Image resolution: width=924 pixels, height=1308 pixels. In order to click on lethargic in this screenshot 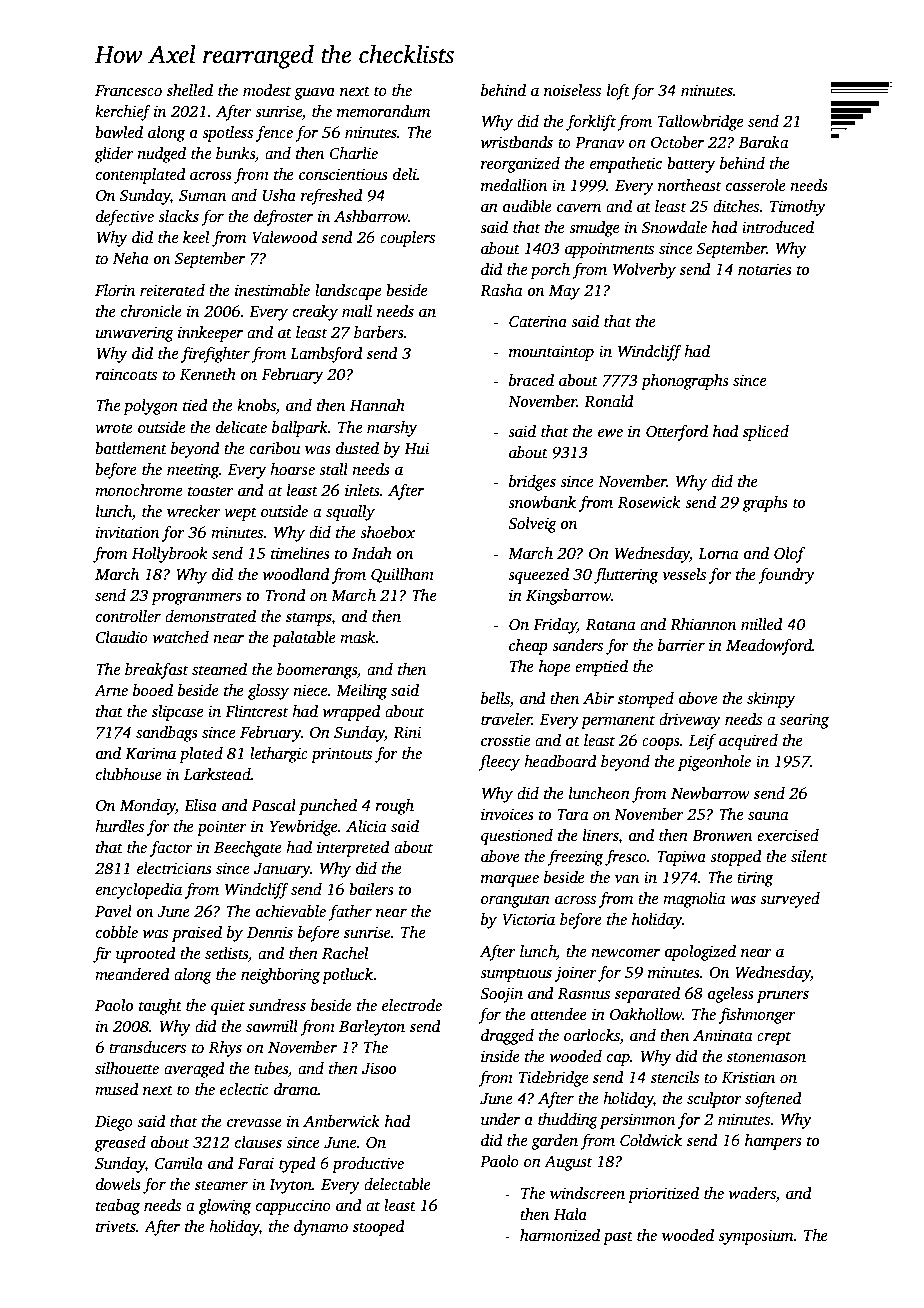, I will do `click(279, 755)`.
